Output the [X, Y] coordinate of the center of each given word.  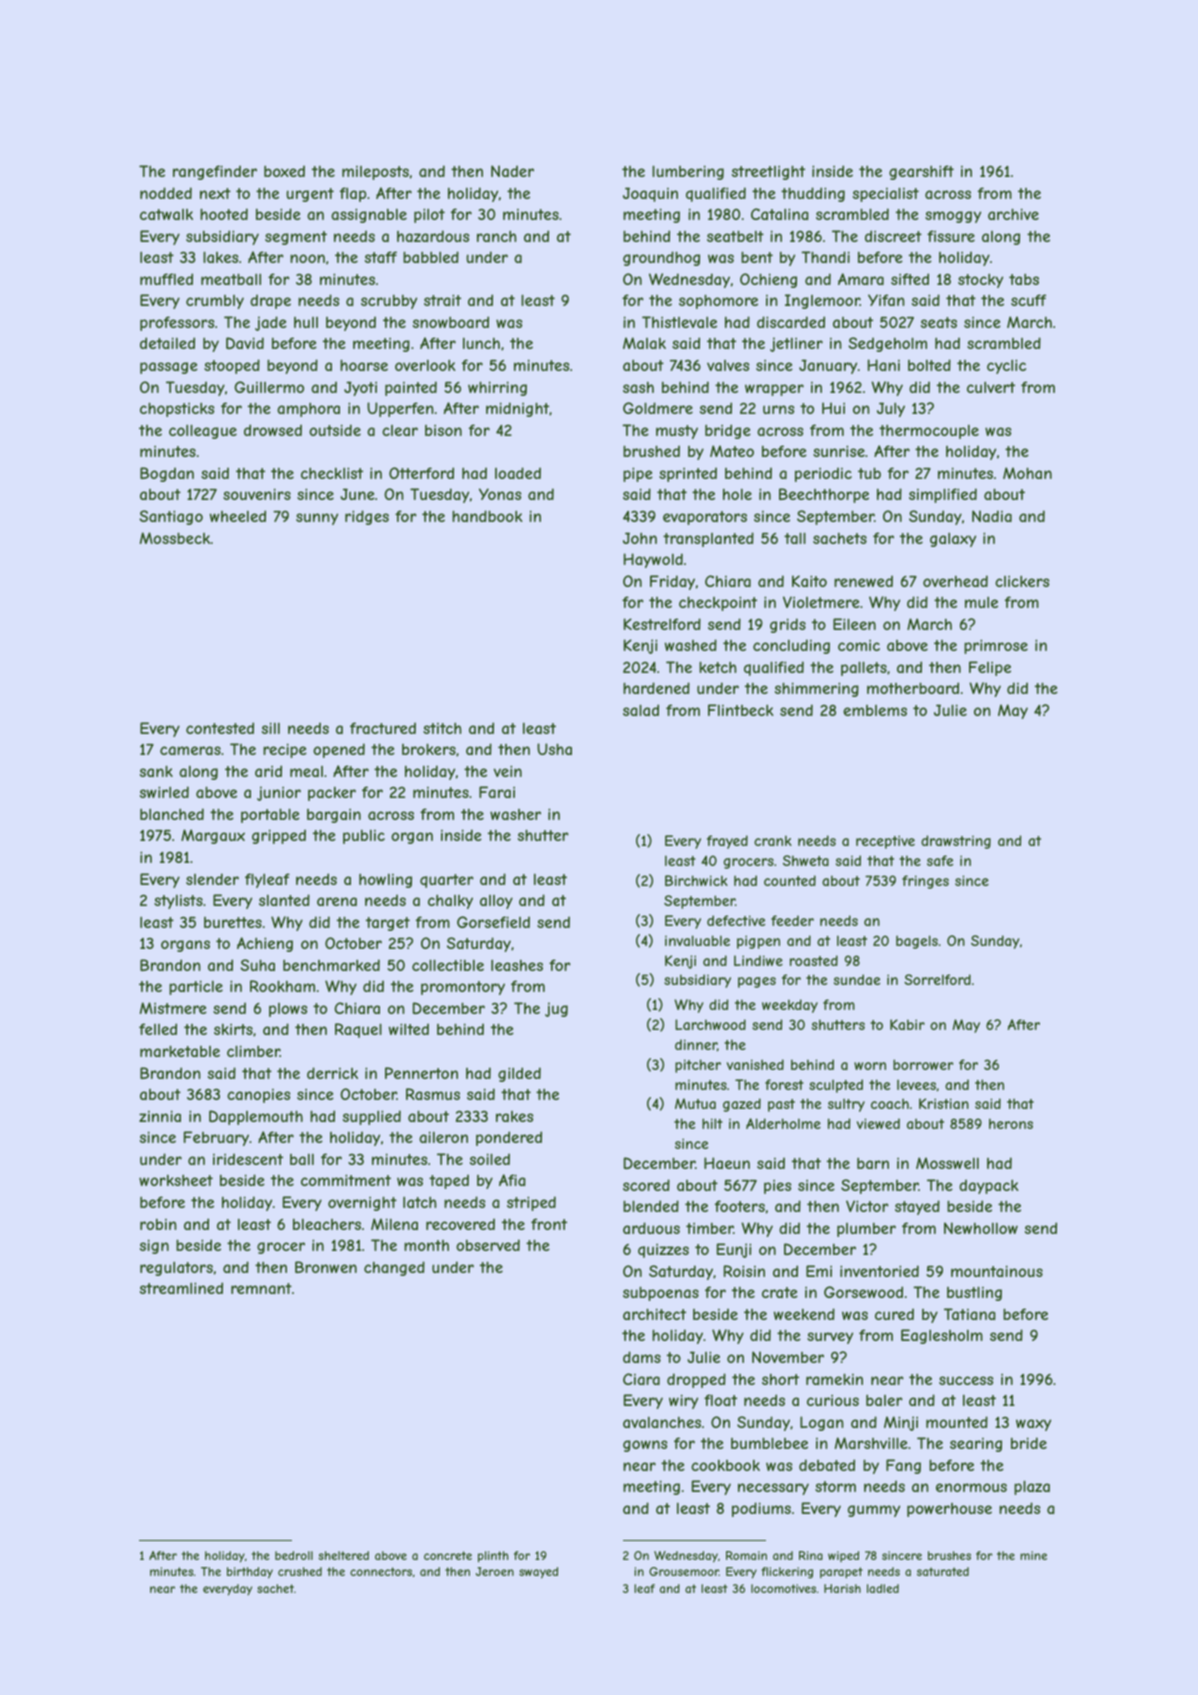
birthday [250, 1573]
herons [1011, 1123]
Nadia [992, 516]
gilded [519, 1074]
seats [939, 322]
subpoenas [661, 1293]
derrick [332, 1073]
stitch [442, 728]
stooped [232, 366]
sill [271, 728]
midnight [518, 409]
